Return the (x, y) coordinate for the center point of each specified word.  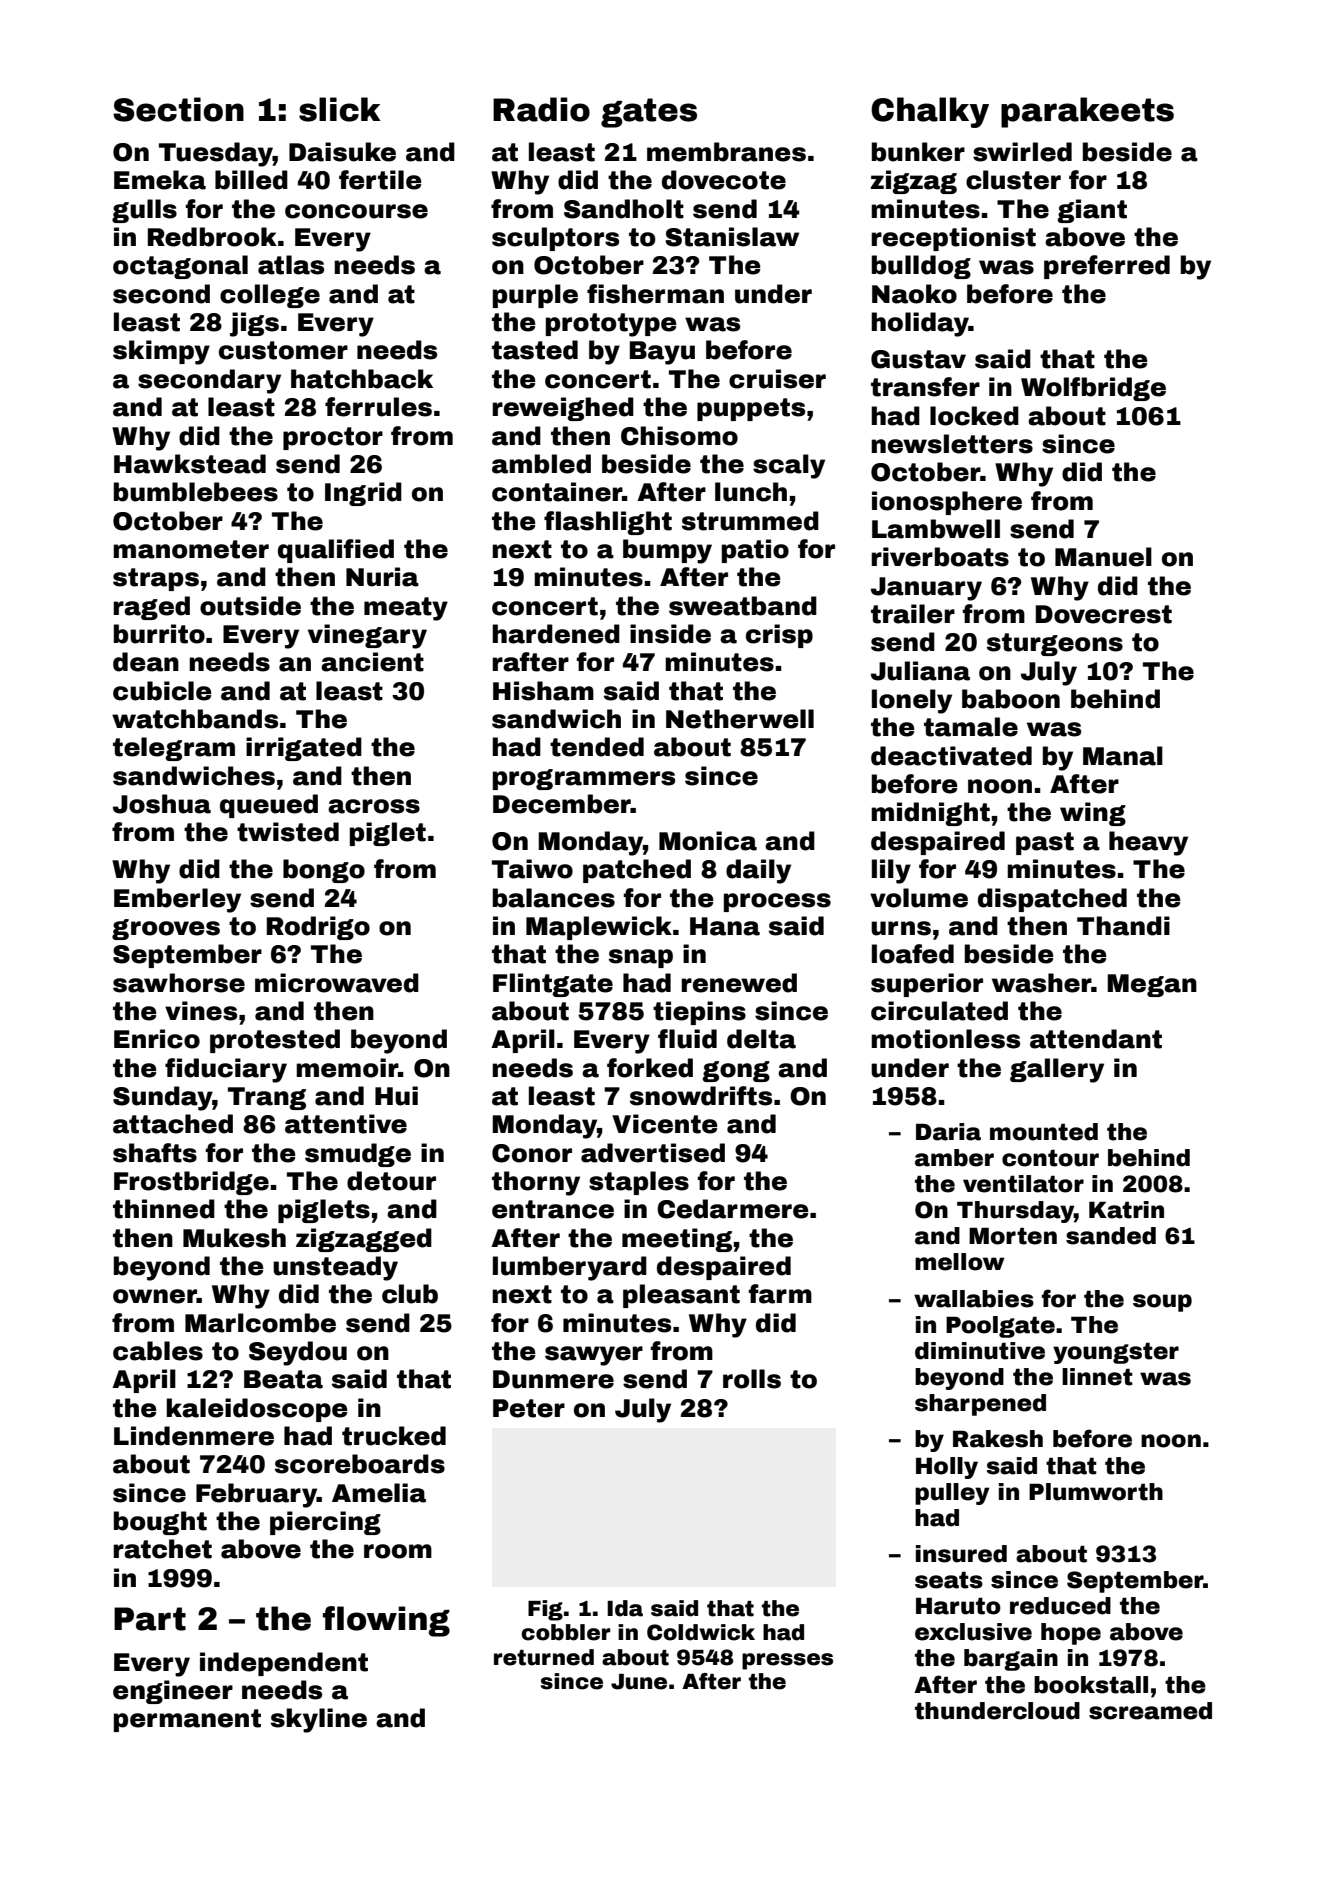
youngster (1116, 1353)
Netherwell (740, 719)
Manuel (1103, 557)
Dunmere (553, 1379)
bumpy (667, 551)
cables (158, 1351)
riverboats (940, 557)
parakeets (1087, 112)
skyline (319, 1720)
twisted (288, 832)
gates (649, 113)
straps (156, 579)
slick (340, 109)
